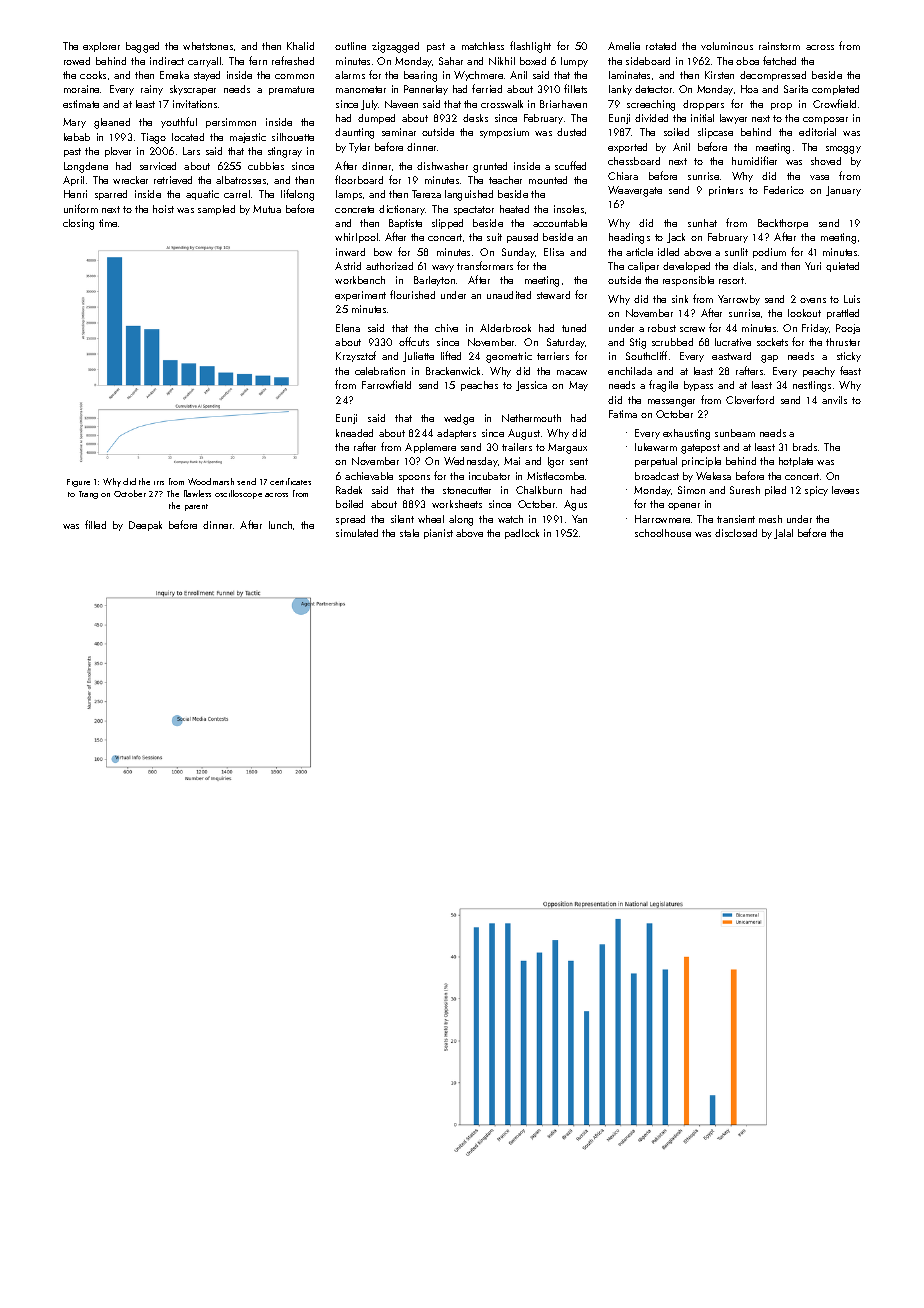 This screenshot has height=1308, width=924. I want to click on rainstorm, so click(779, 46).
